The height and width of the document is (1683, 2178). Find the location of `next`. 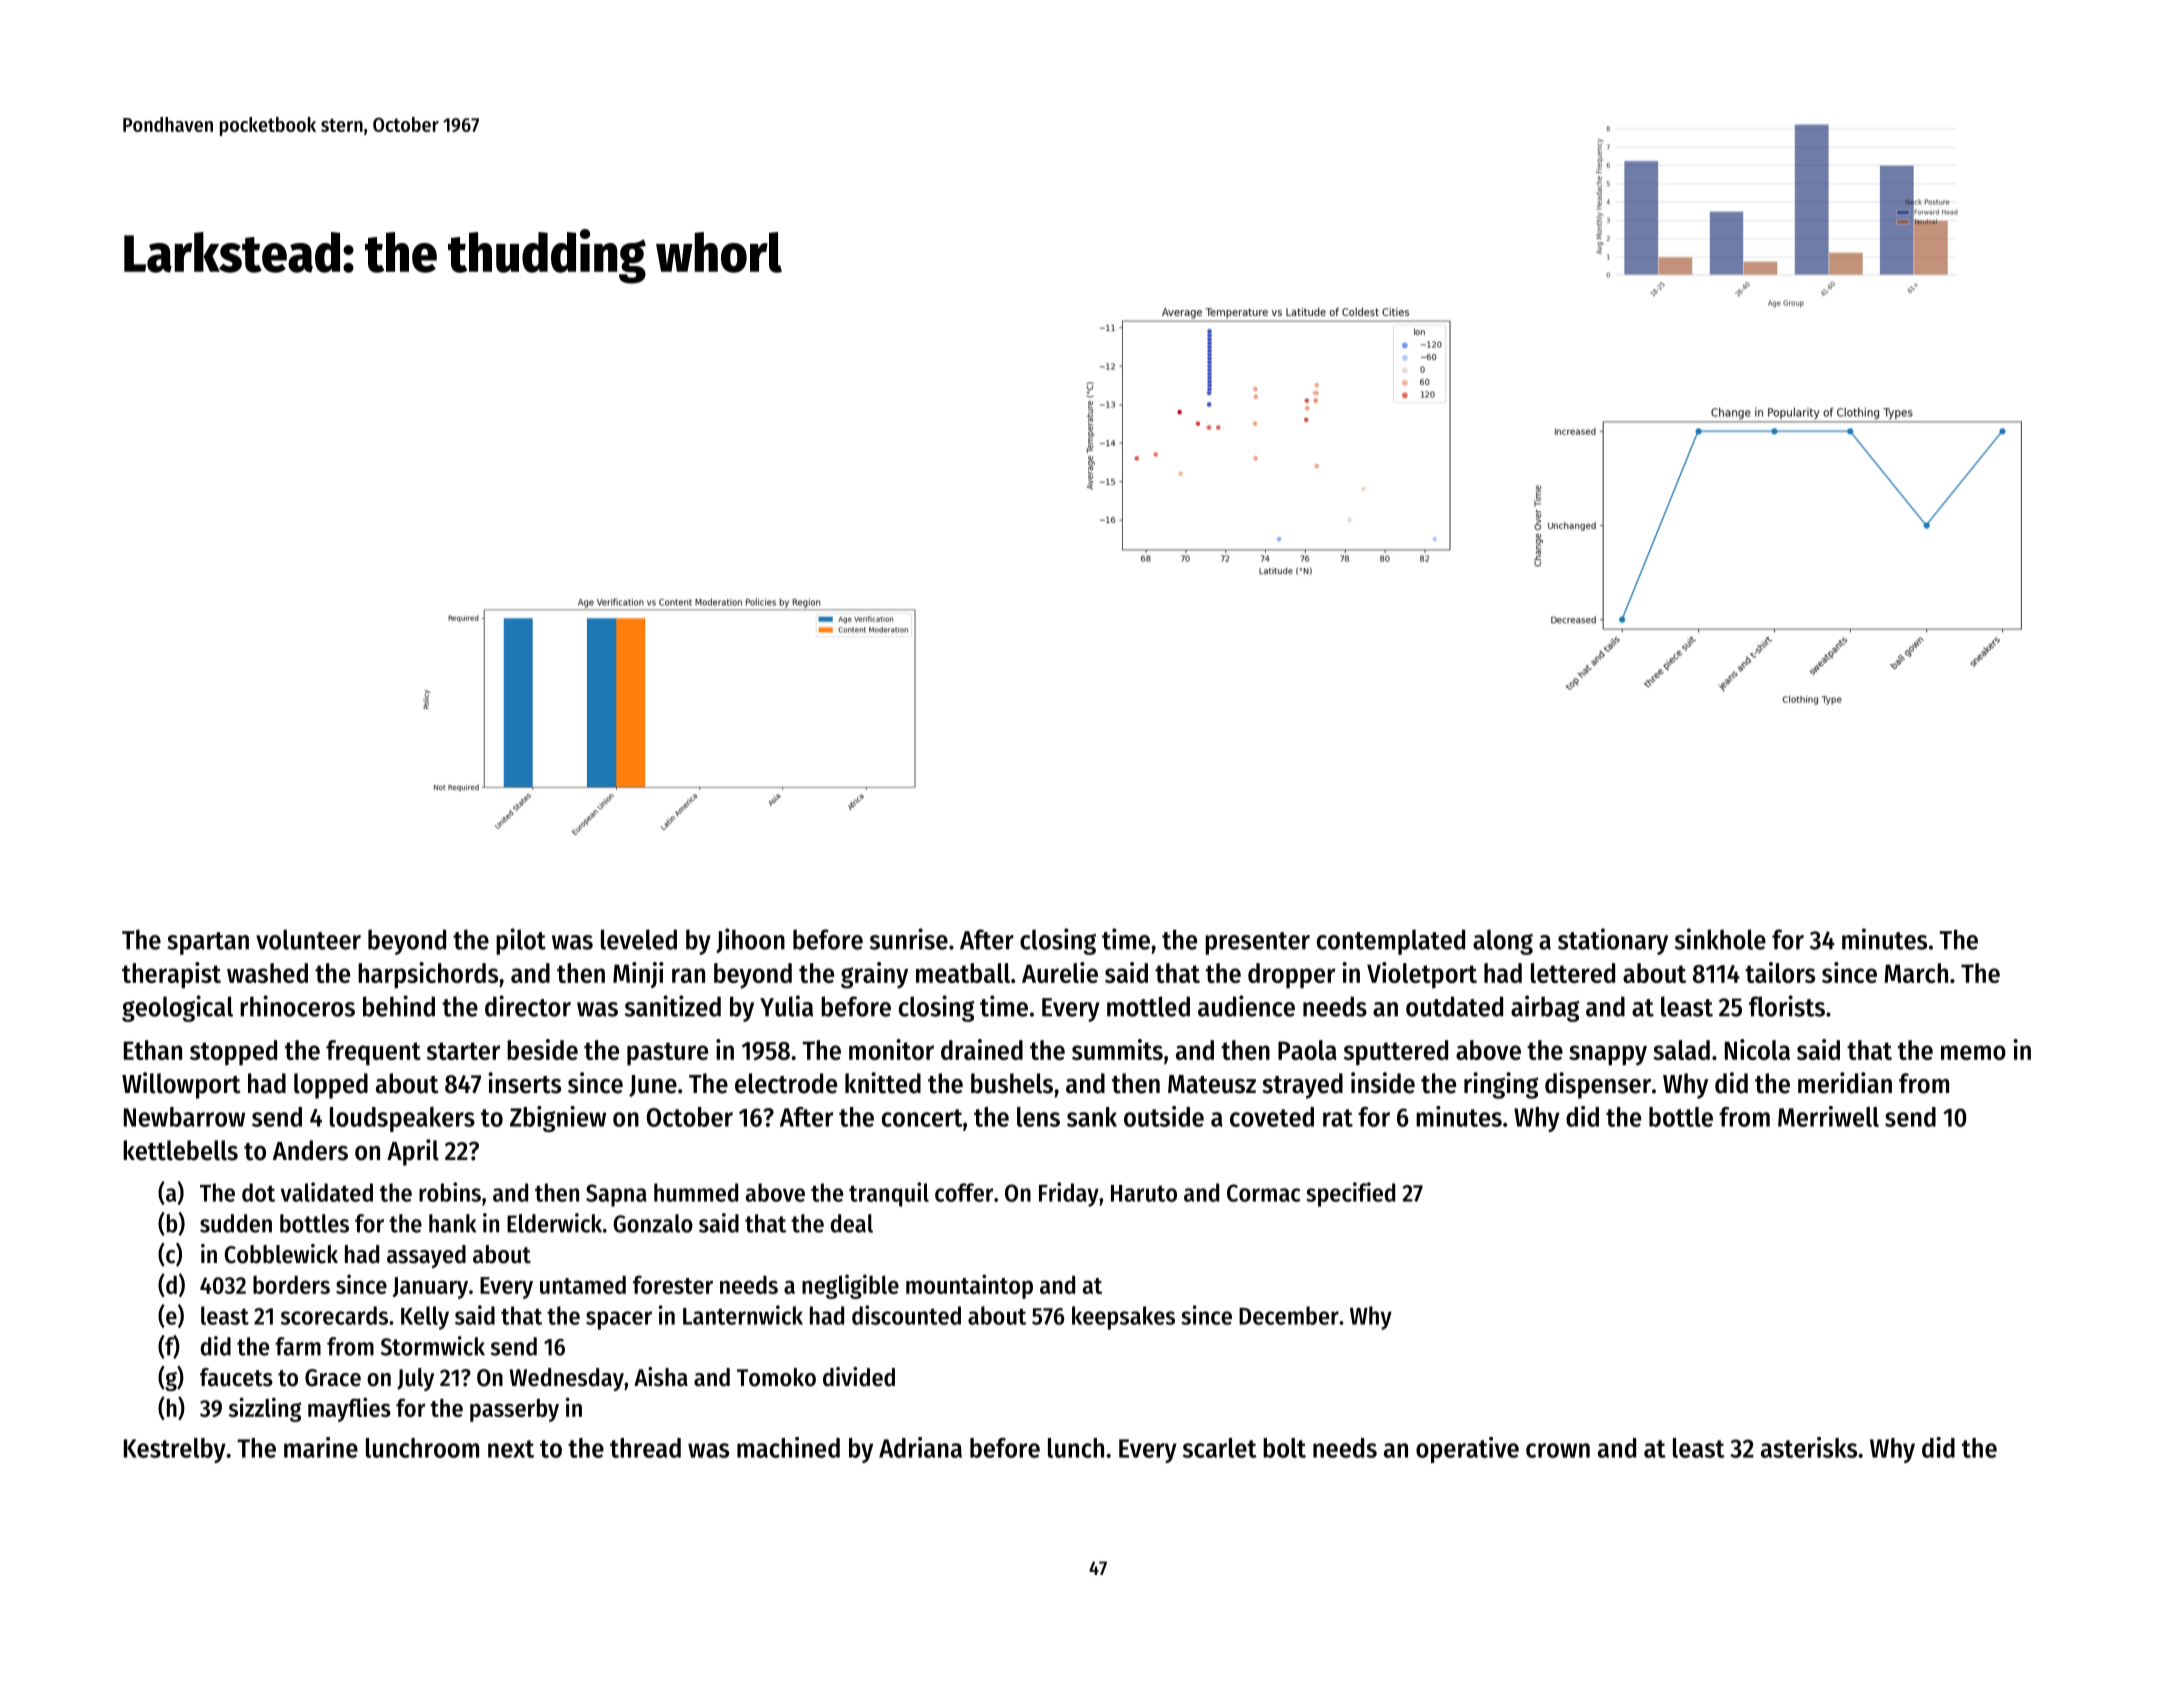

next is located at coordinates (511, 1449).
